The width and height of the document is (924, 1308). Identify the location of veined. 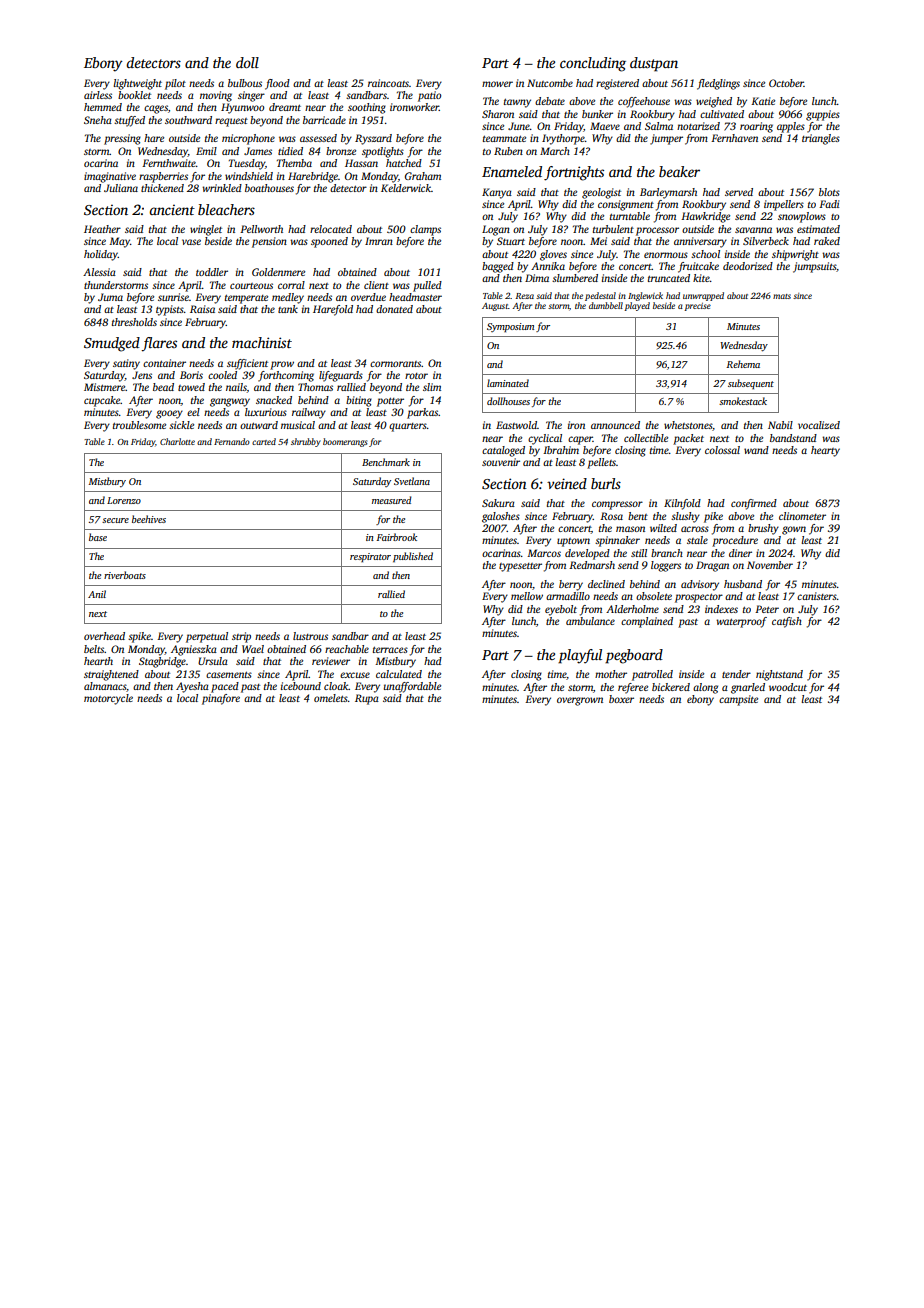
(567, 483).
